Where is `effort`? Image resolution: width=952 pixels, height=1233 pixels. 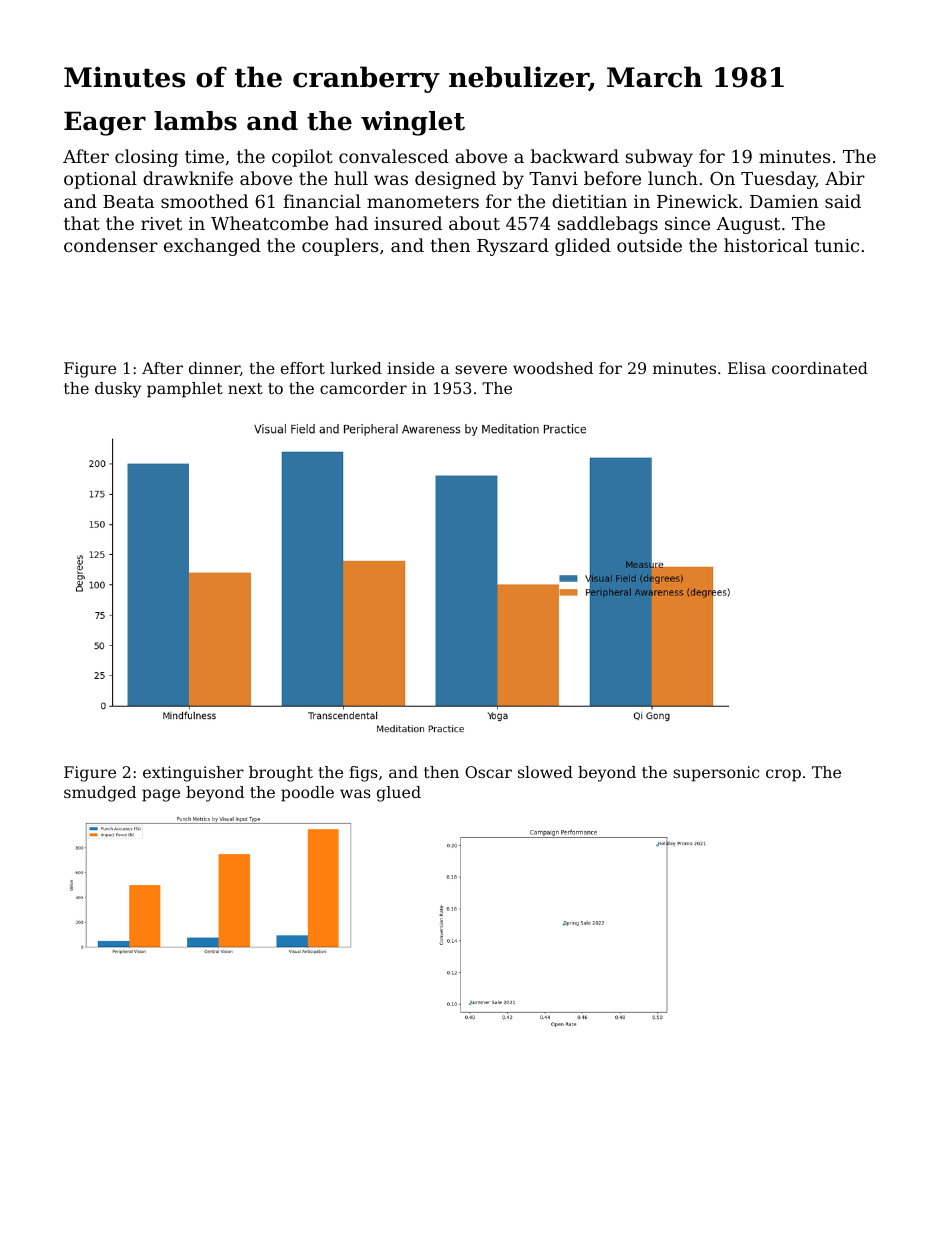 effort is located at coordinates (303, 368).
